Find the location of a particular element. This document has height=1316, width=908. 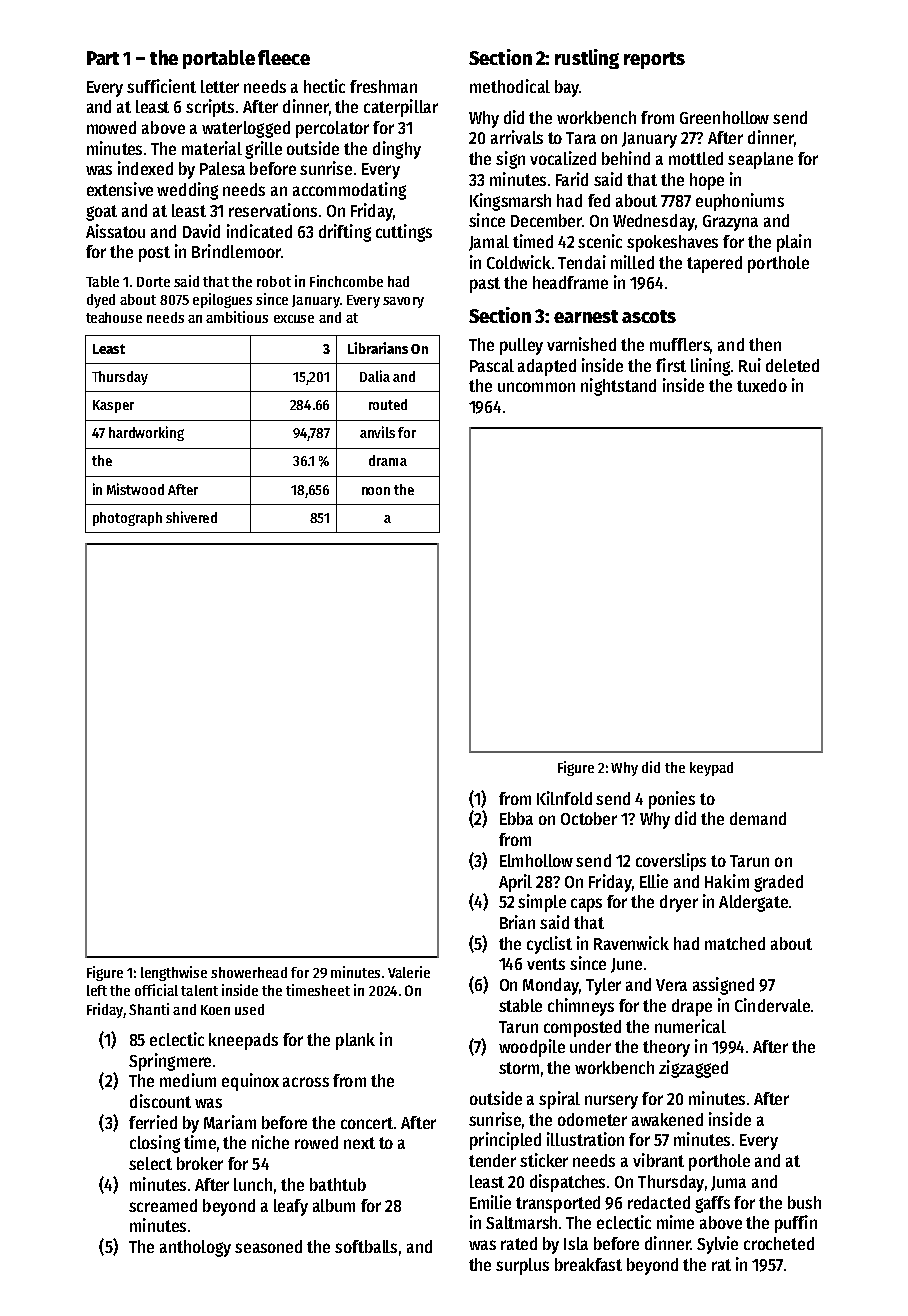

noon is located at coordinates (376, 491).
